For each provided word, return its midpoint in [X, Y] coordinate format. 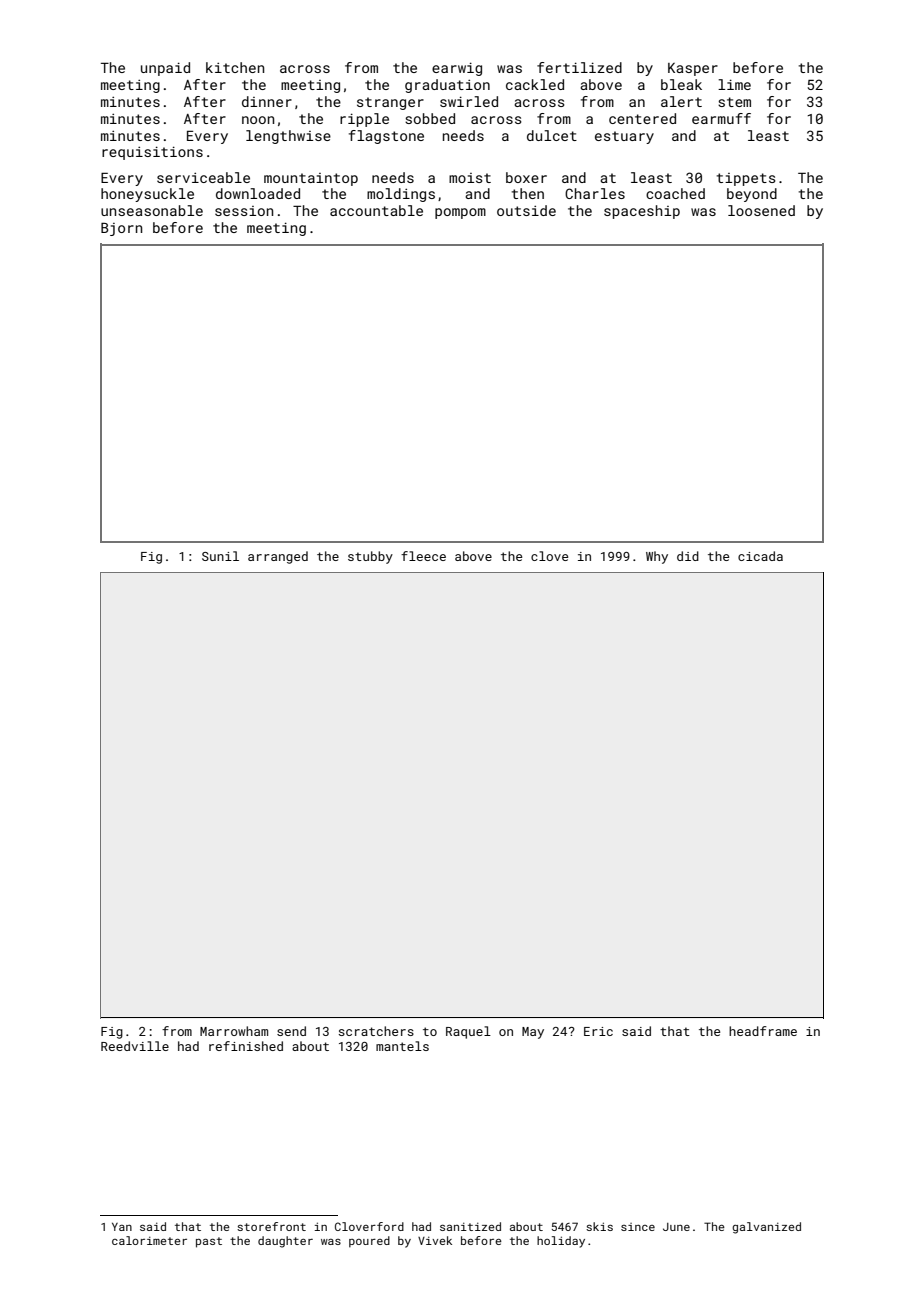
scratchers [376, 1031]
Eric [598, 1031]
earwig [457, 69]
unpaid [165, 69]
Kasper [693, 69]
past [209, 1242]
